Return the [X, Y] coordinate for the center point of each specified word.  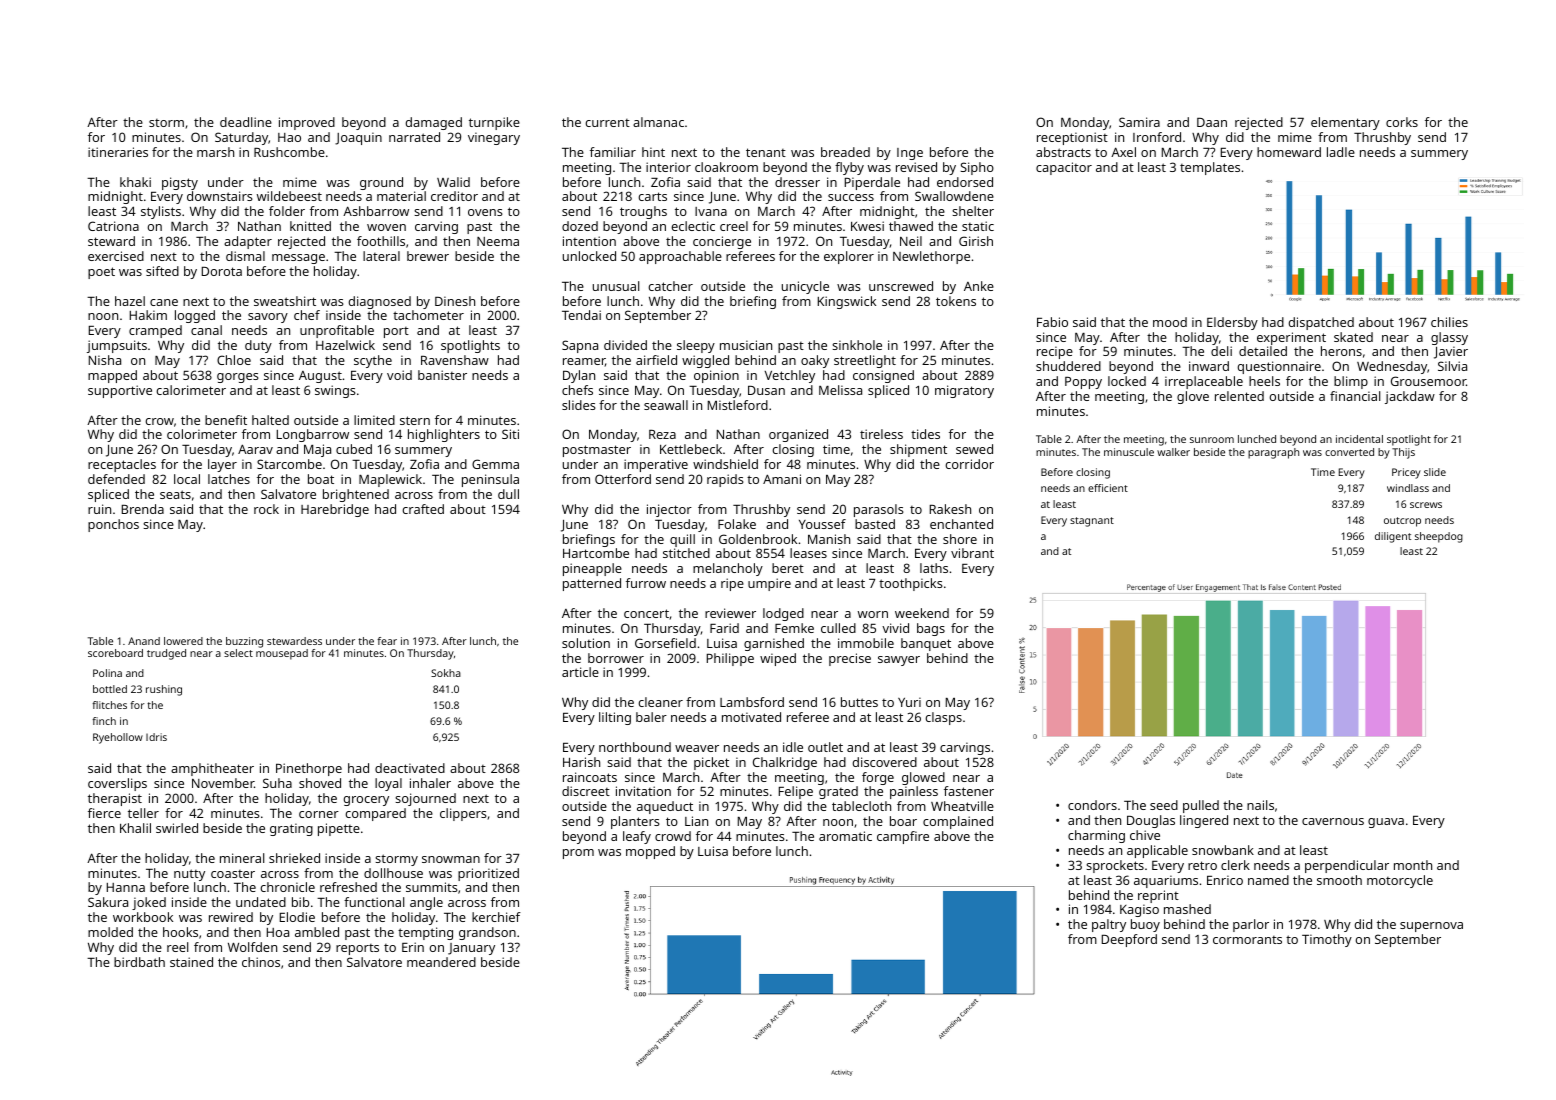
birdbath [139, 962]
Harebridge [335, 510]
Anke [979, 286]
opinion [716, 376]
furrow [646, 583]
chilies [1449, 322]
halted [270, 420]
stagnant [1092, 522]
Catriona [113, 226]
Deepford [1129, 940]
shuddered [1068, 366]
